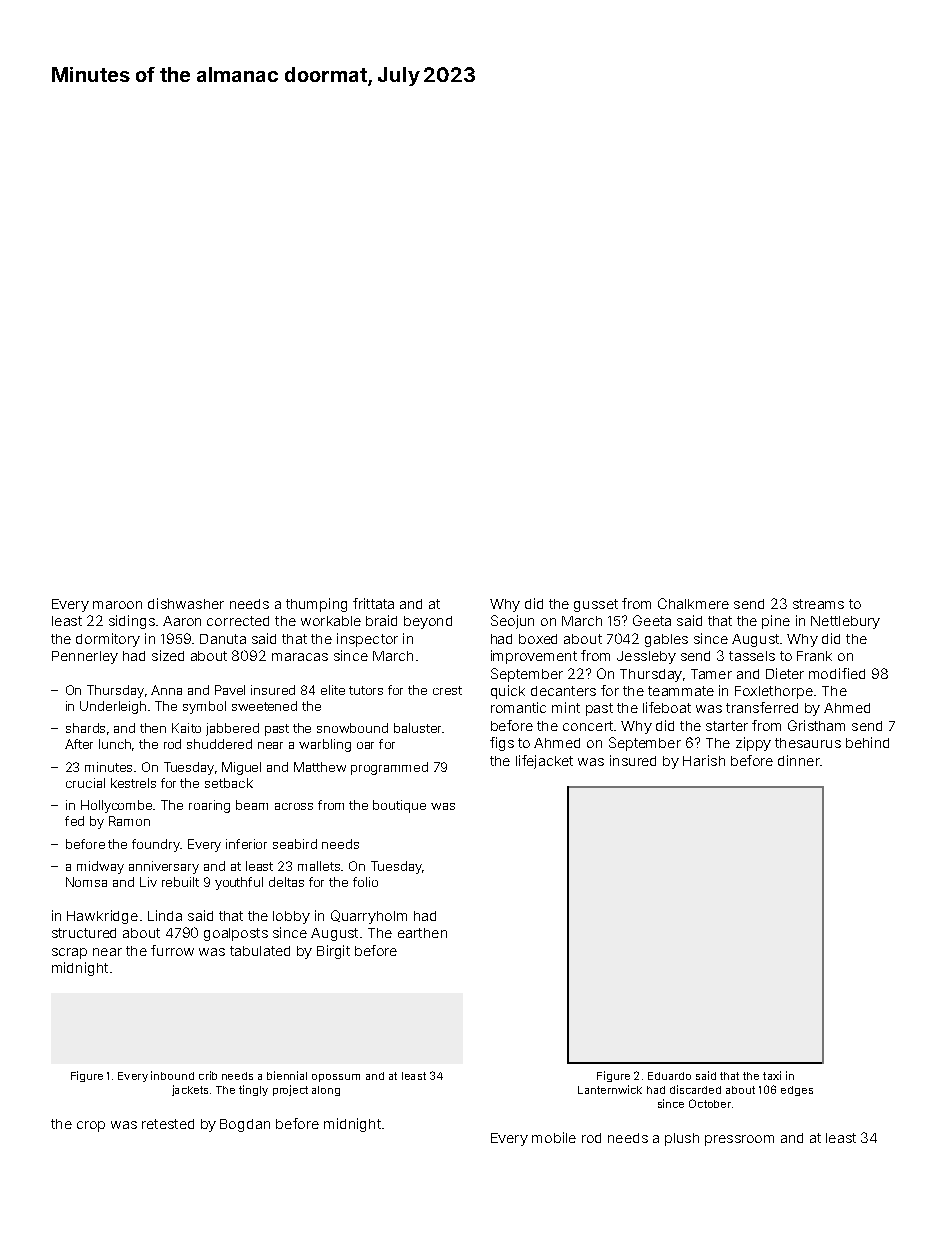  Describe the element at coordinates (168, 1124) in the screenshot. I see `retested` at that location.
